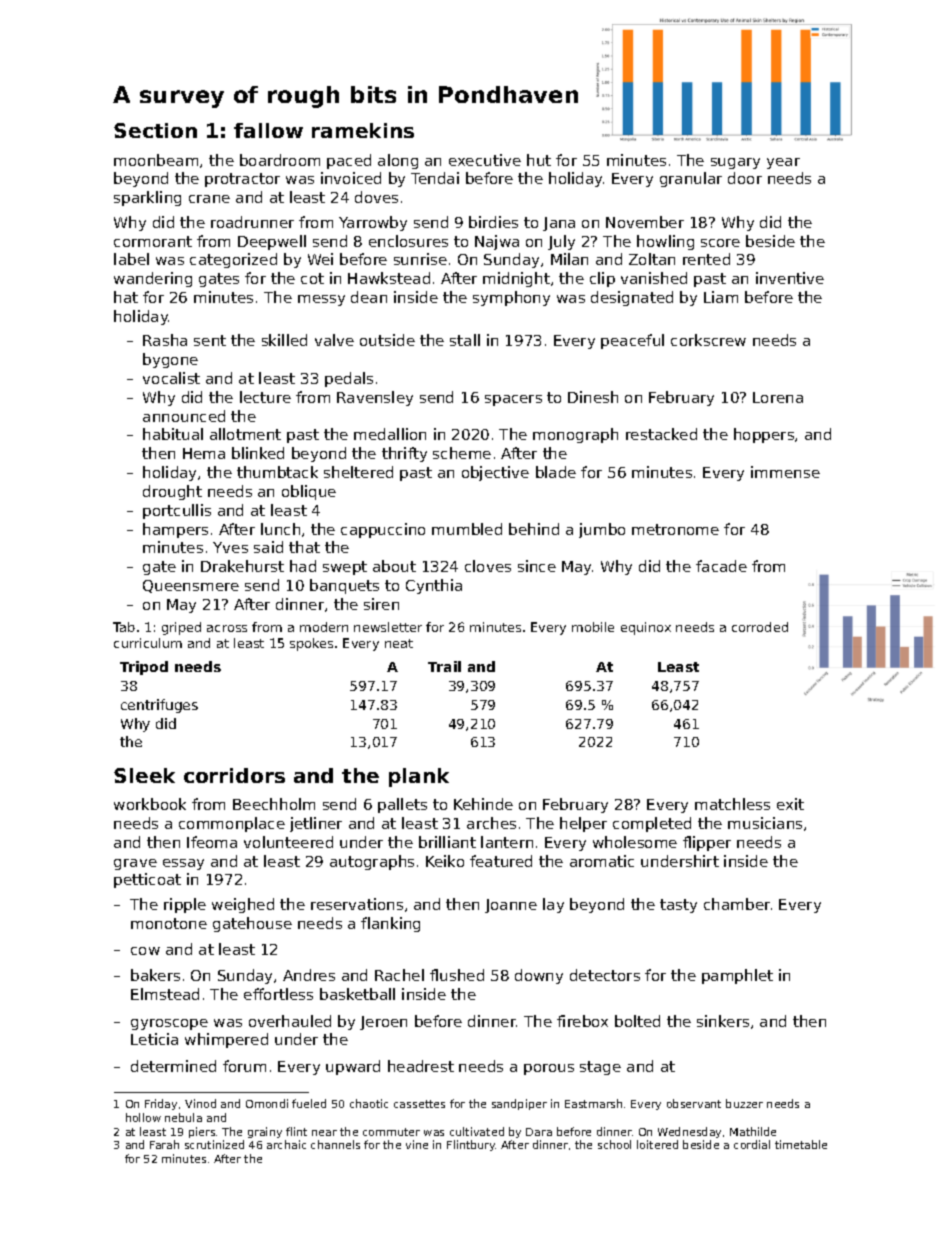 The height and width of the screenshot is (1233, 952). Describe the element at coordinates (783, 163) in the screenshot. I see `year` at that location.
